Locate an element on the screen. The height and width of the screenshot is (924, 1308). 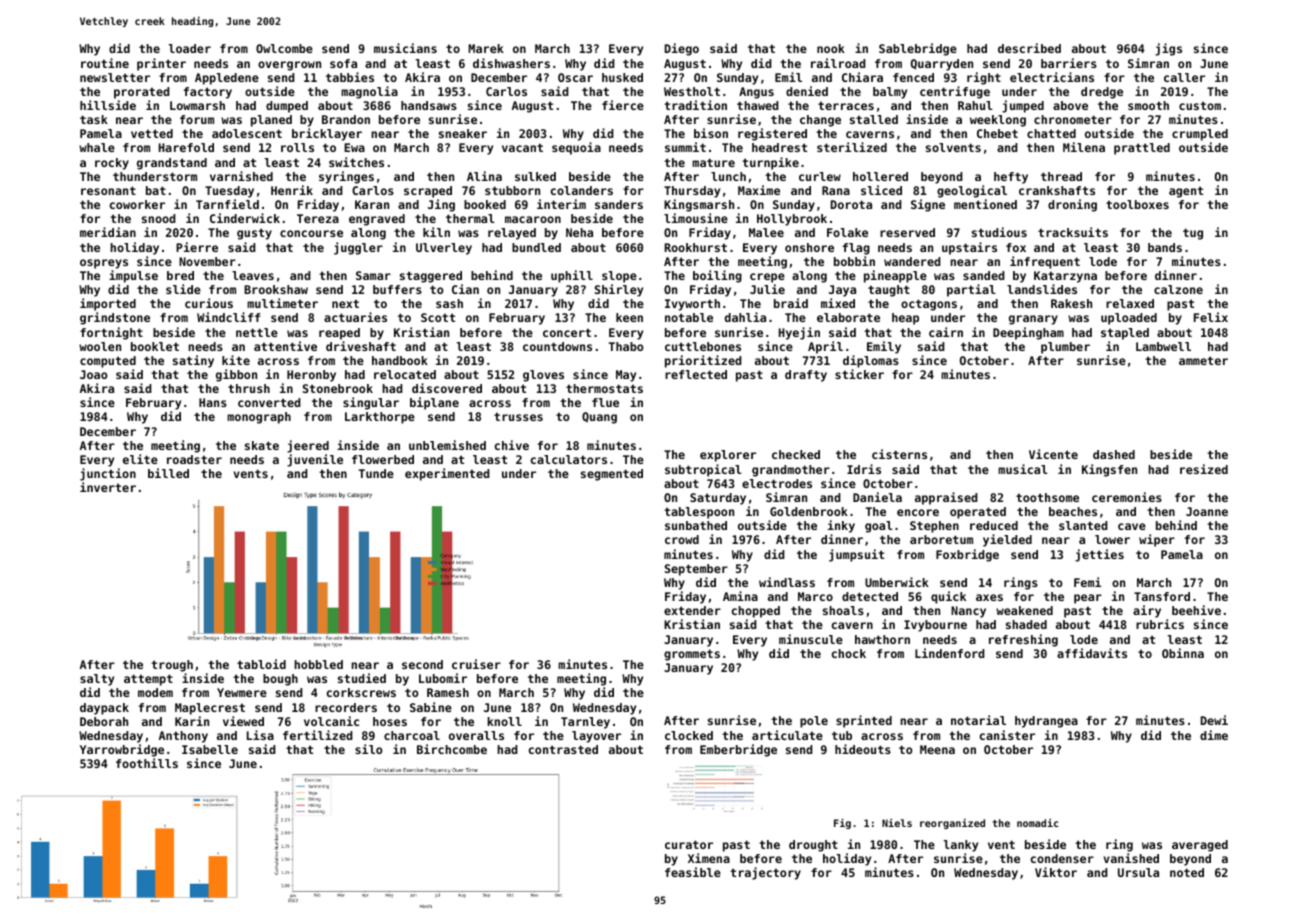
shaded is located at coordinates (1026, 624).
